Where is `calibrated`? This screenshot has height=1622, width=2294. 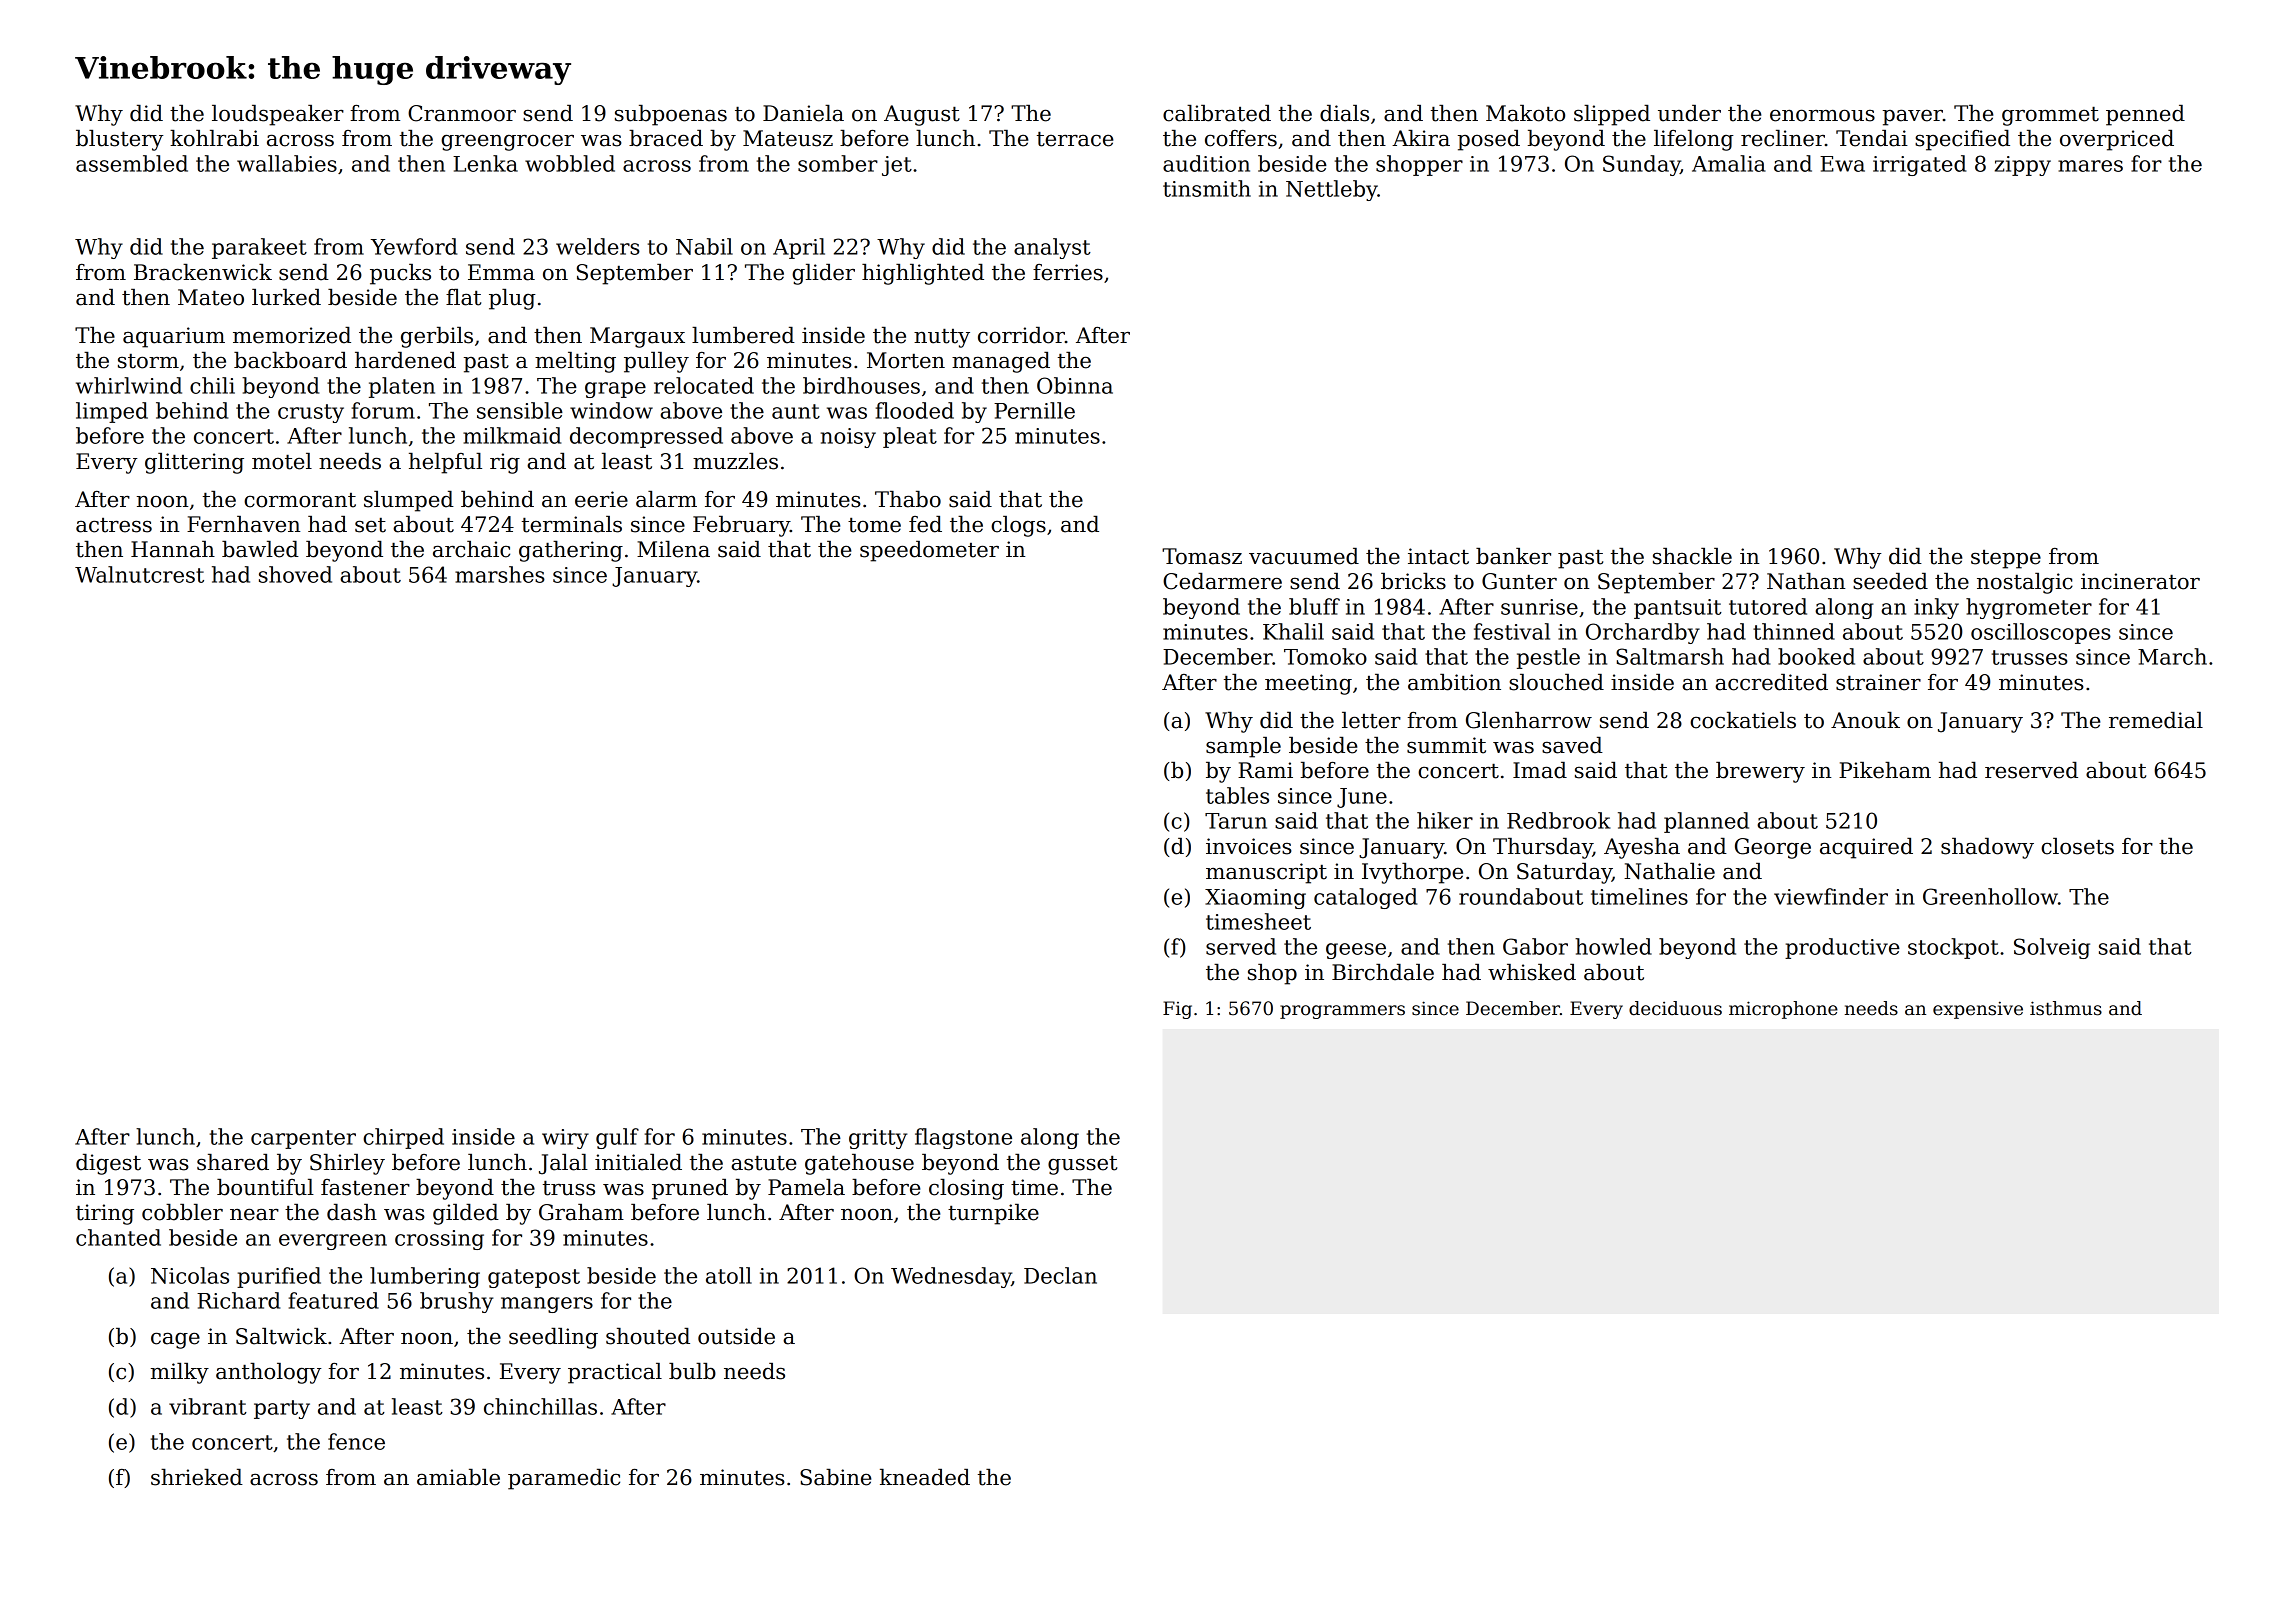
calibrated is located at coordinates (1217, 113).
